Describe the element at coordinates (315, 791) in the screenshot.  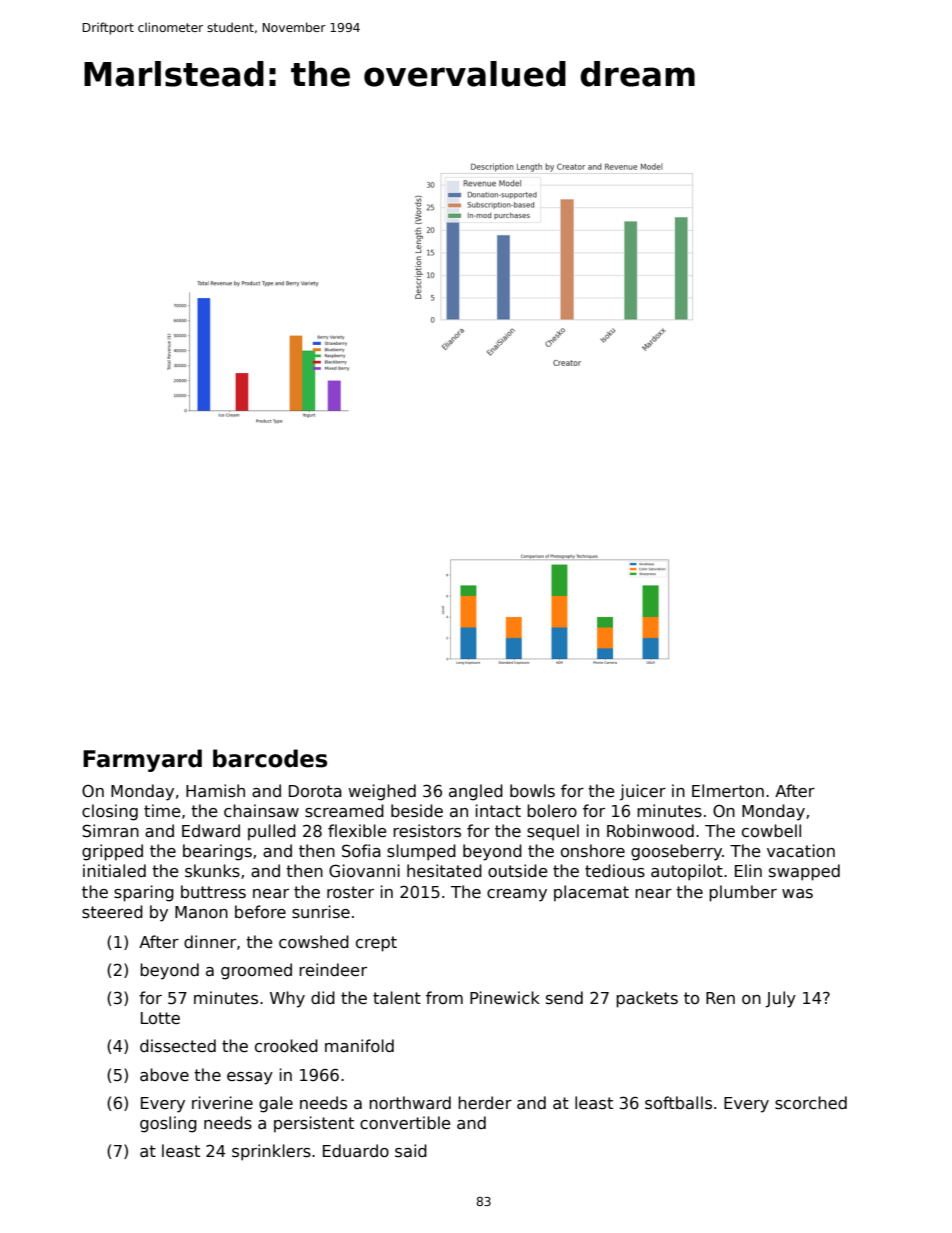
I see `Dorota` at that location.
